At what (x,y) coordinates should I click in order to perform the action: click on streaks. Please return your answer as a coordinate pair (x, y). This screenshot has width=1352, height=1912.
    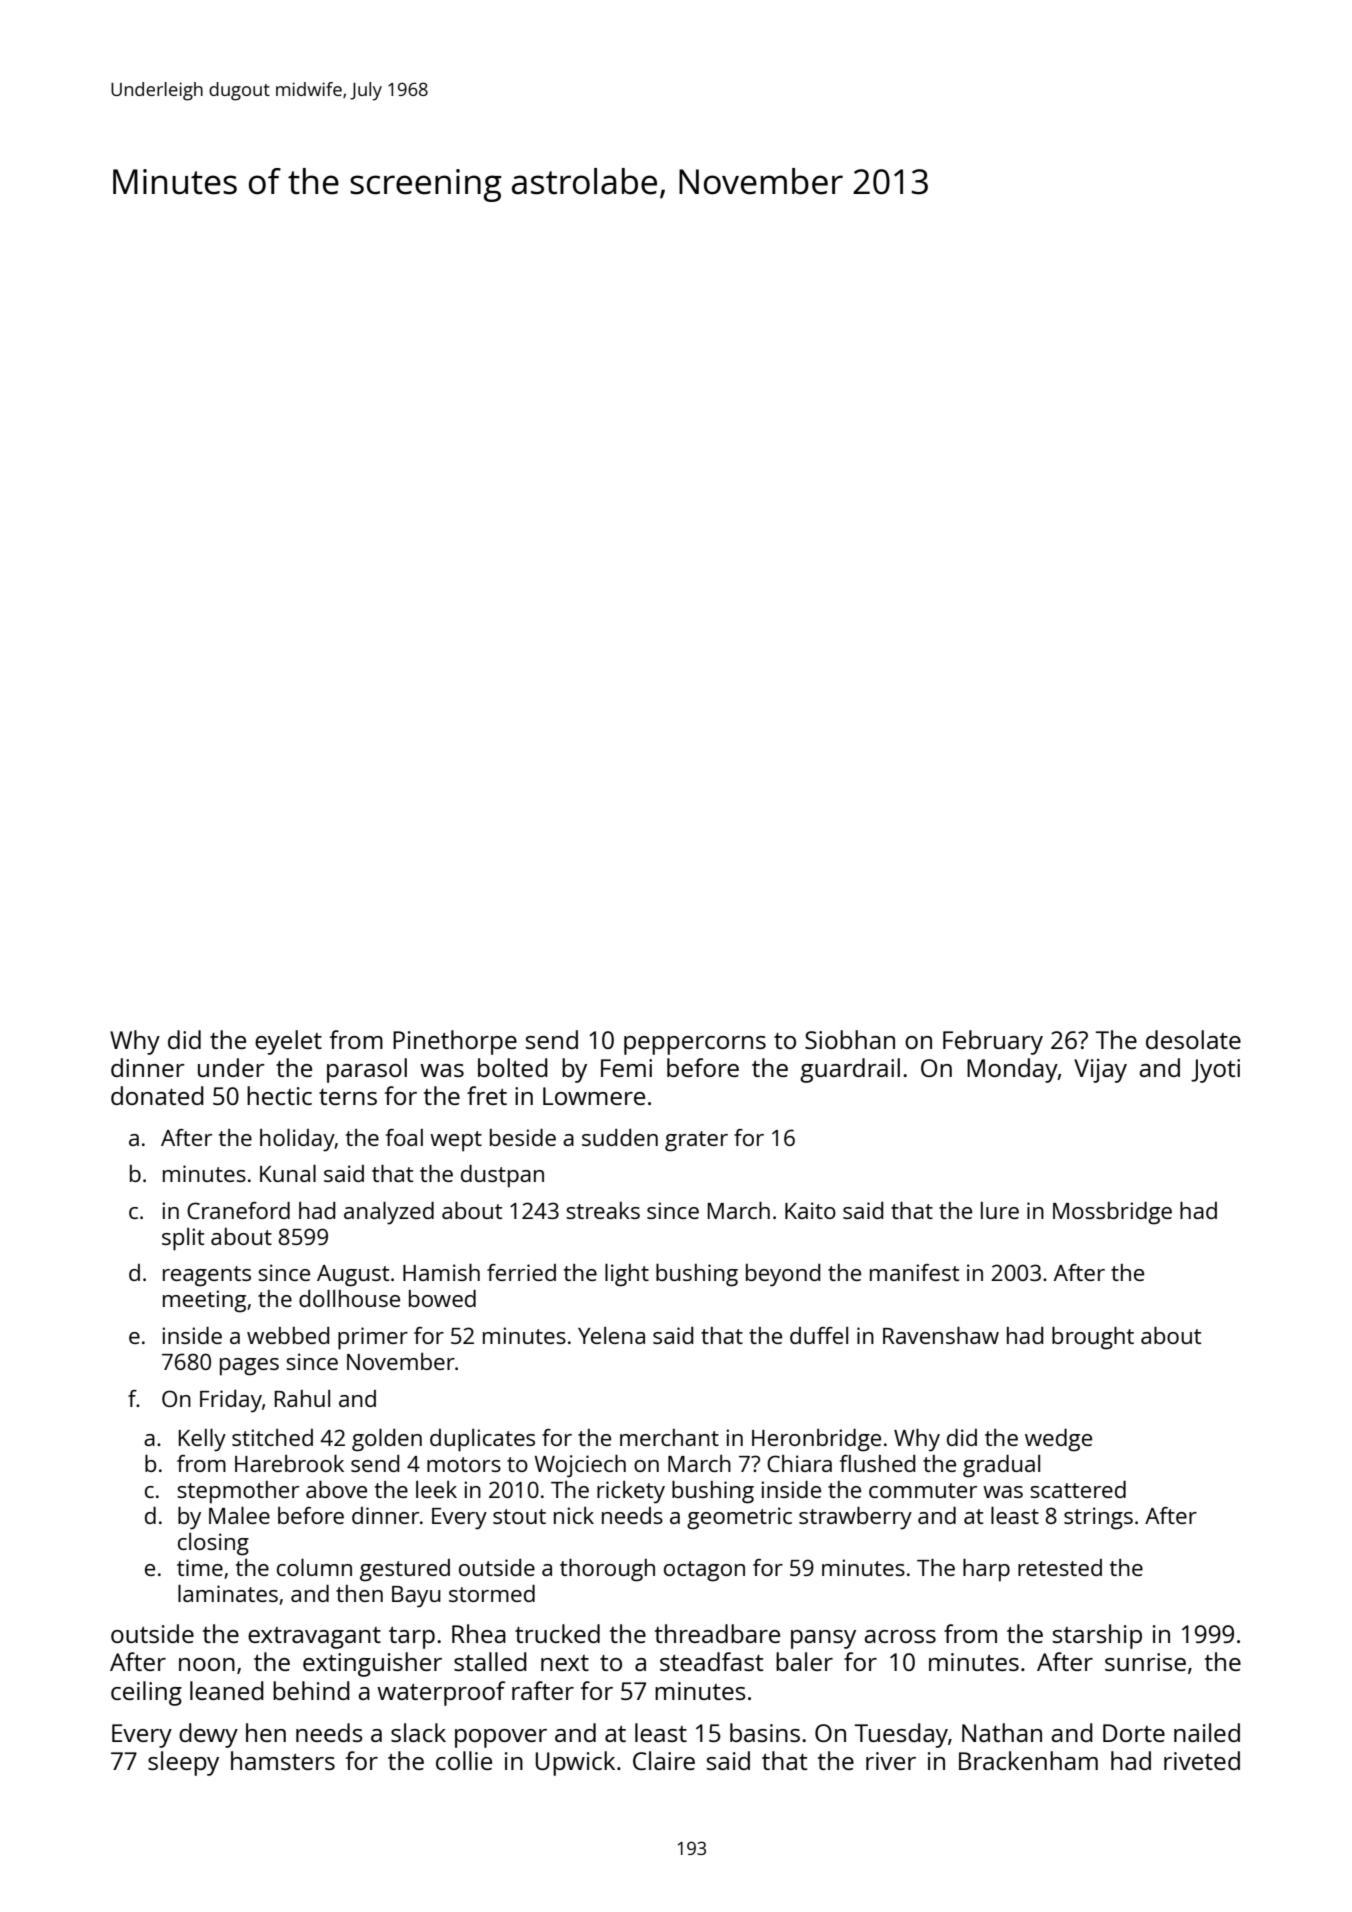
    Looking at the image, I should click on (603, 1210).
